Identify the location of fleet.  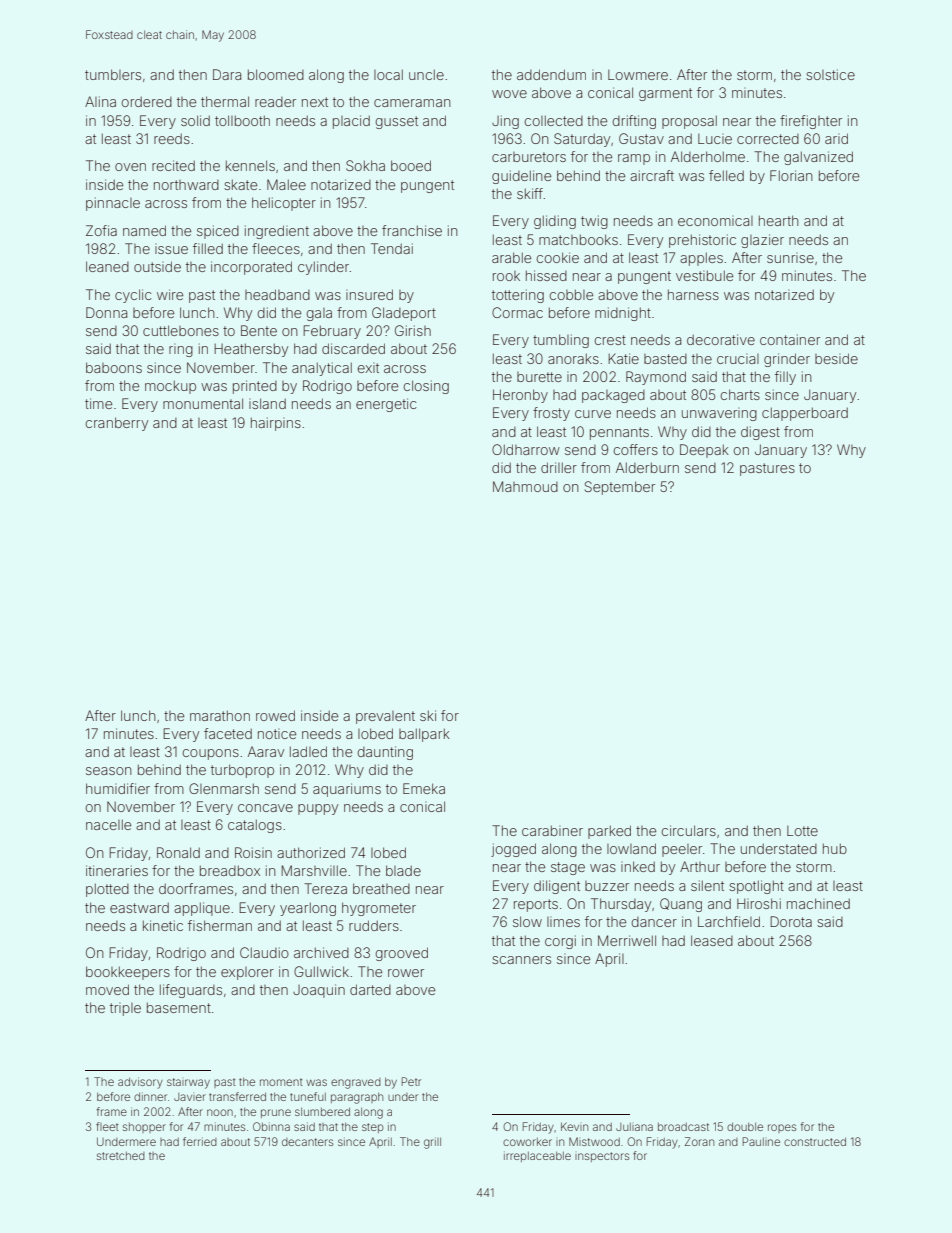
(107, 1126).
